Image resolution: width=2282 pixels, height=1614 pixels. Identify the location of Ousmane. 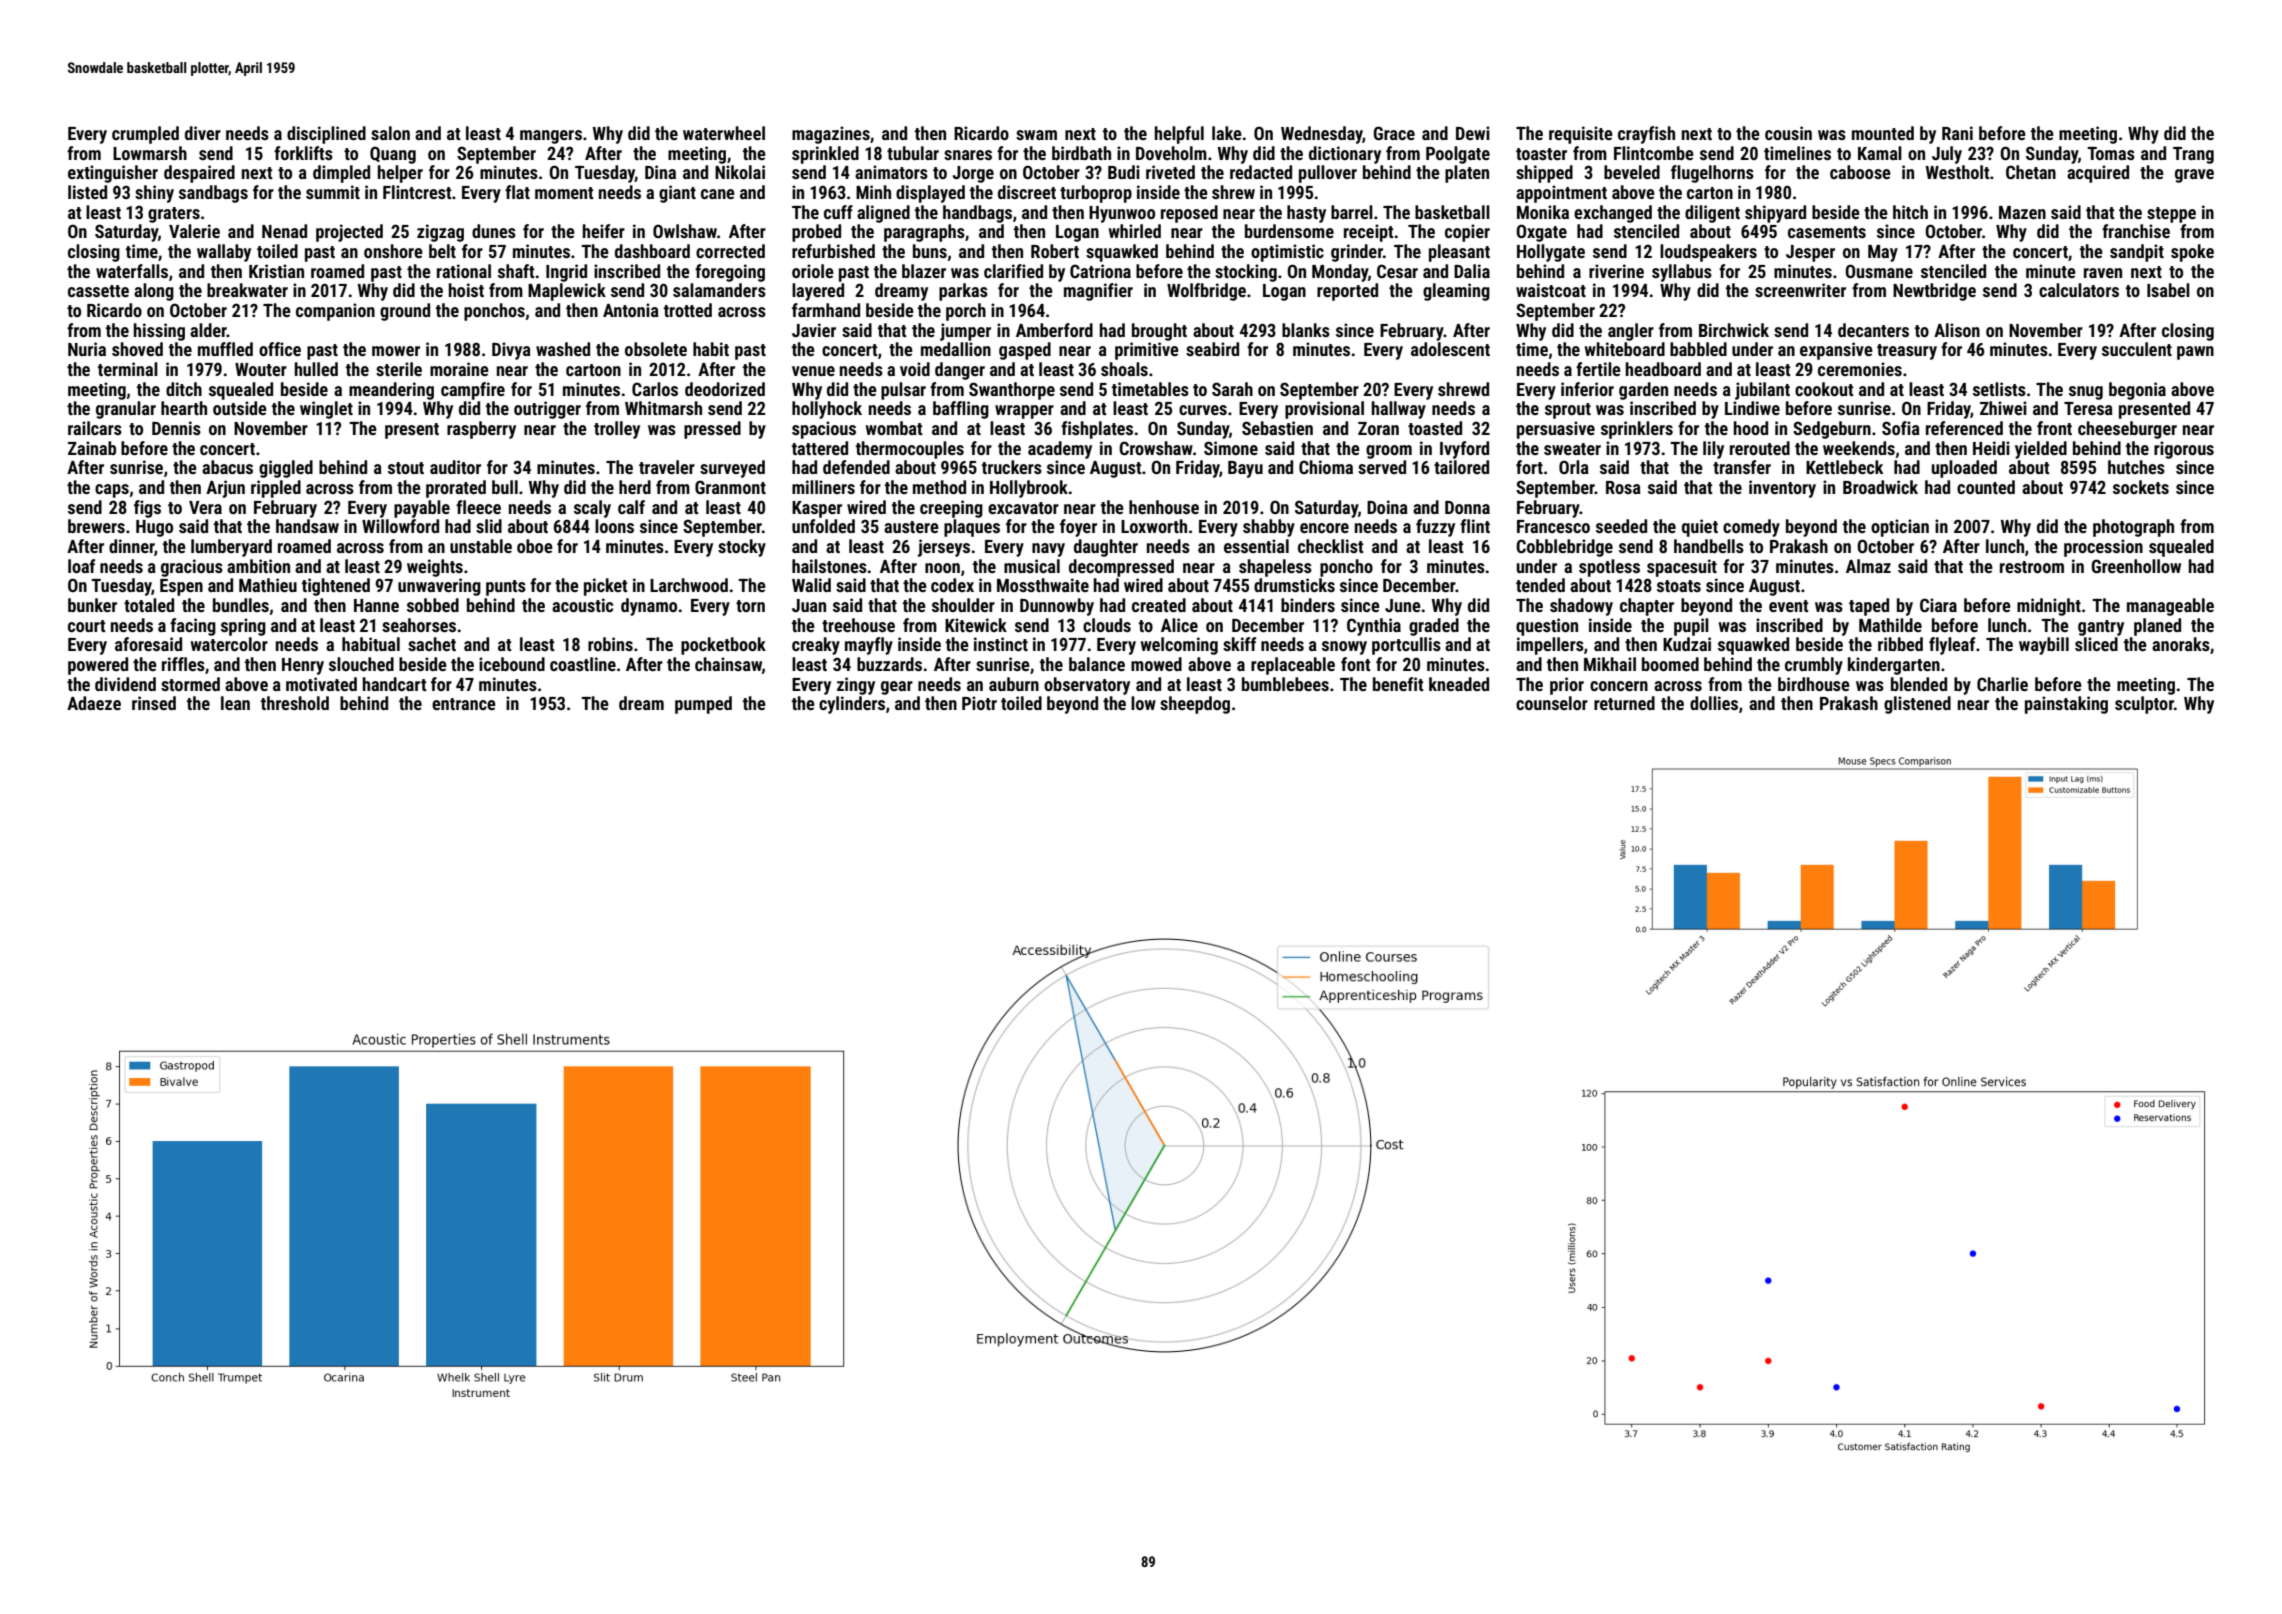
(1879, 271).
